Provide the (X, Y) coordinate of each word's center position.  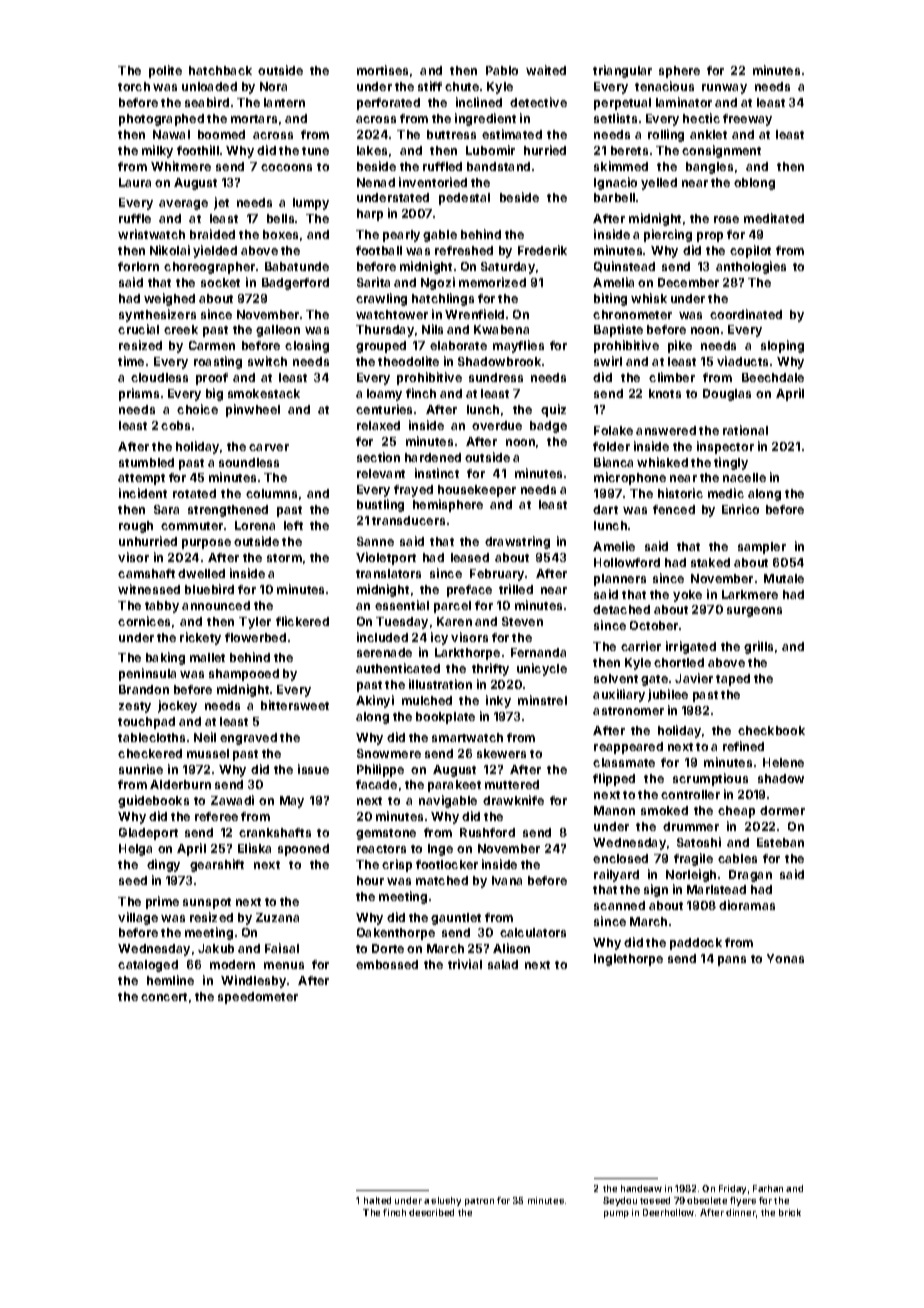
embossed (387, 964)
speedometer (258, 998)
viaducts (742, 361)
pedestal (464, 199)
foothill (198, 150)
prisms (139, 394)
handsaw (641, 1188)
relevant (381, 473)
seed (133, 880)
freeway (747, 120)
